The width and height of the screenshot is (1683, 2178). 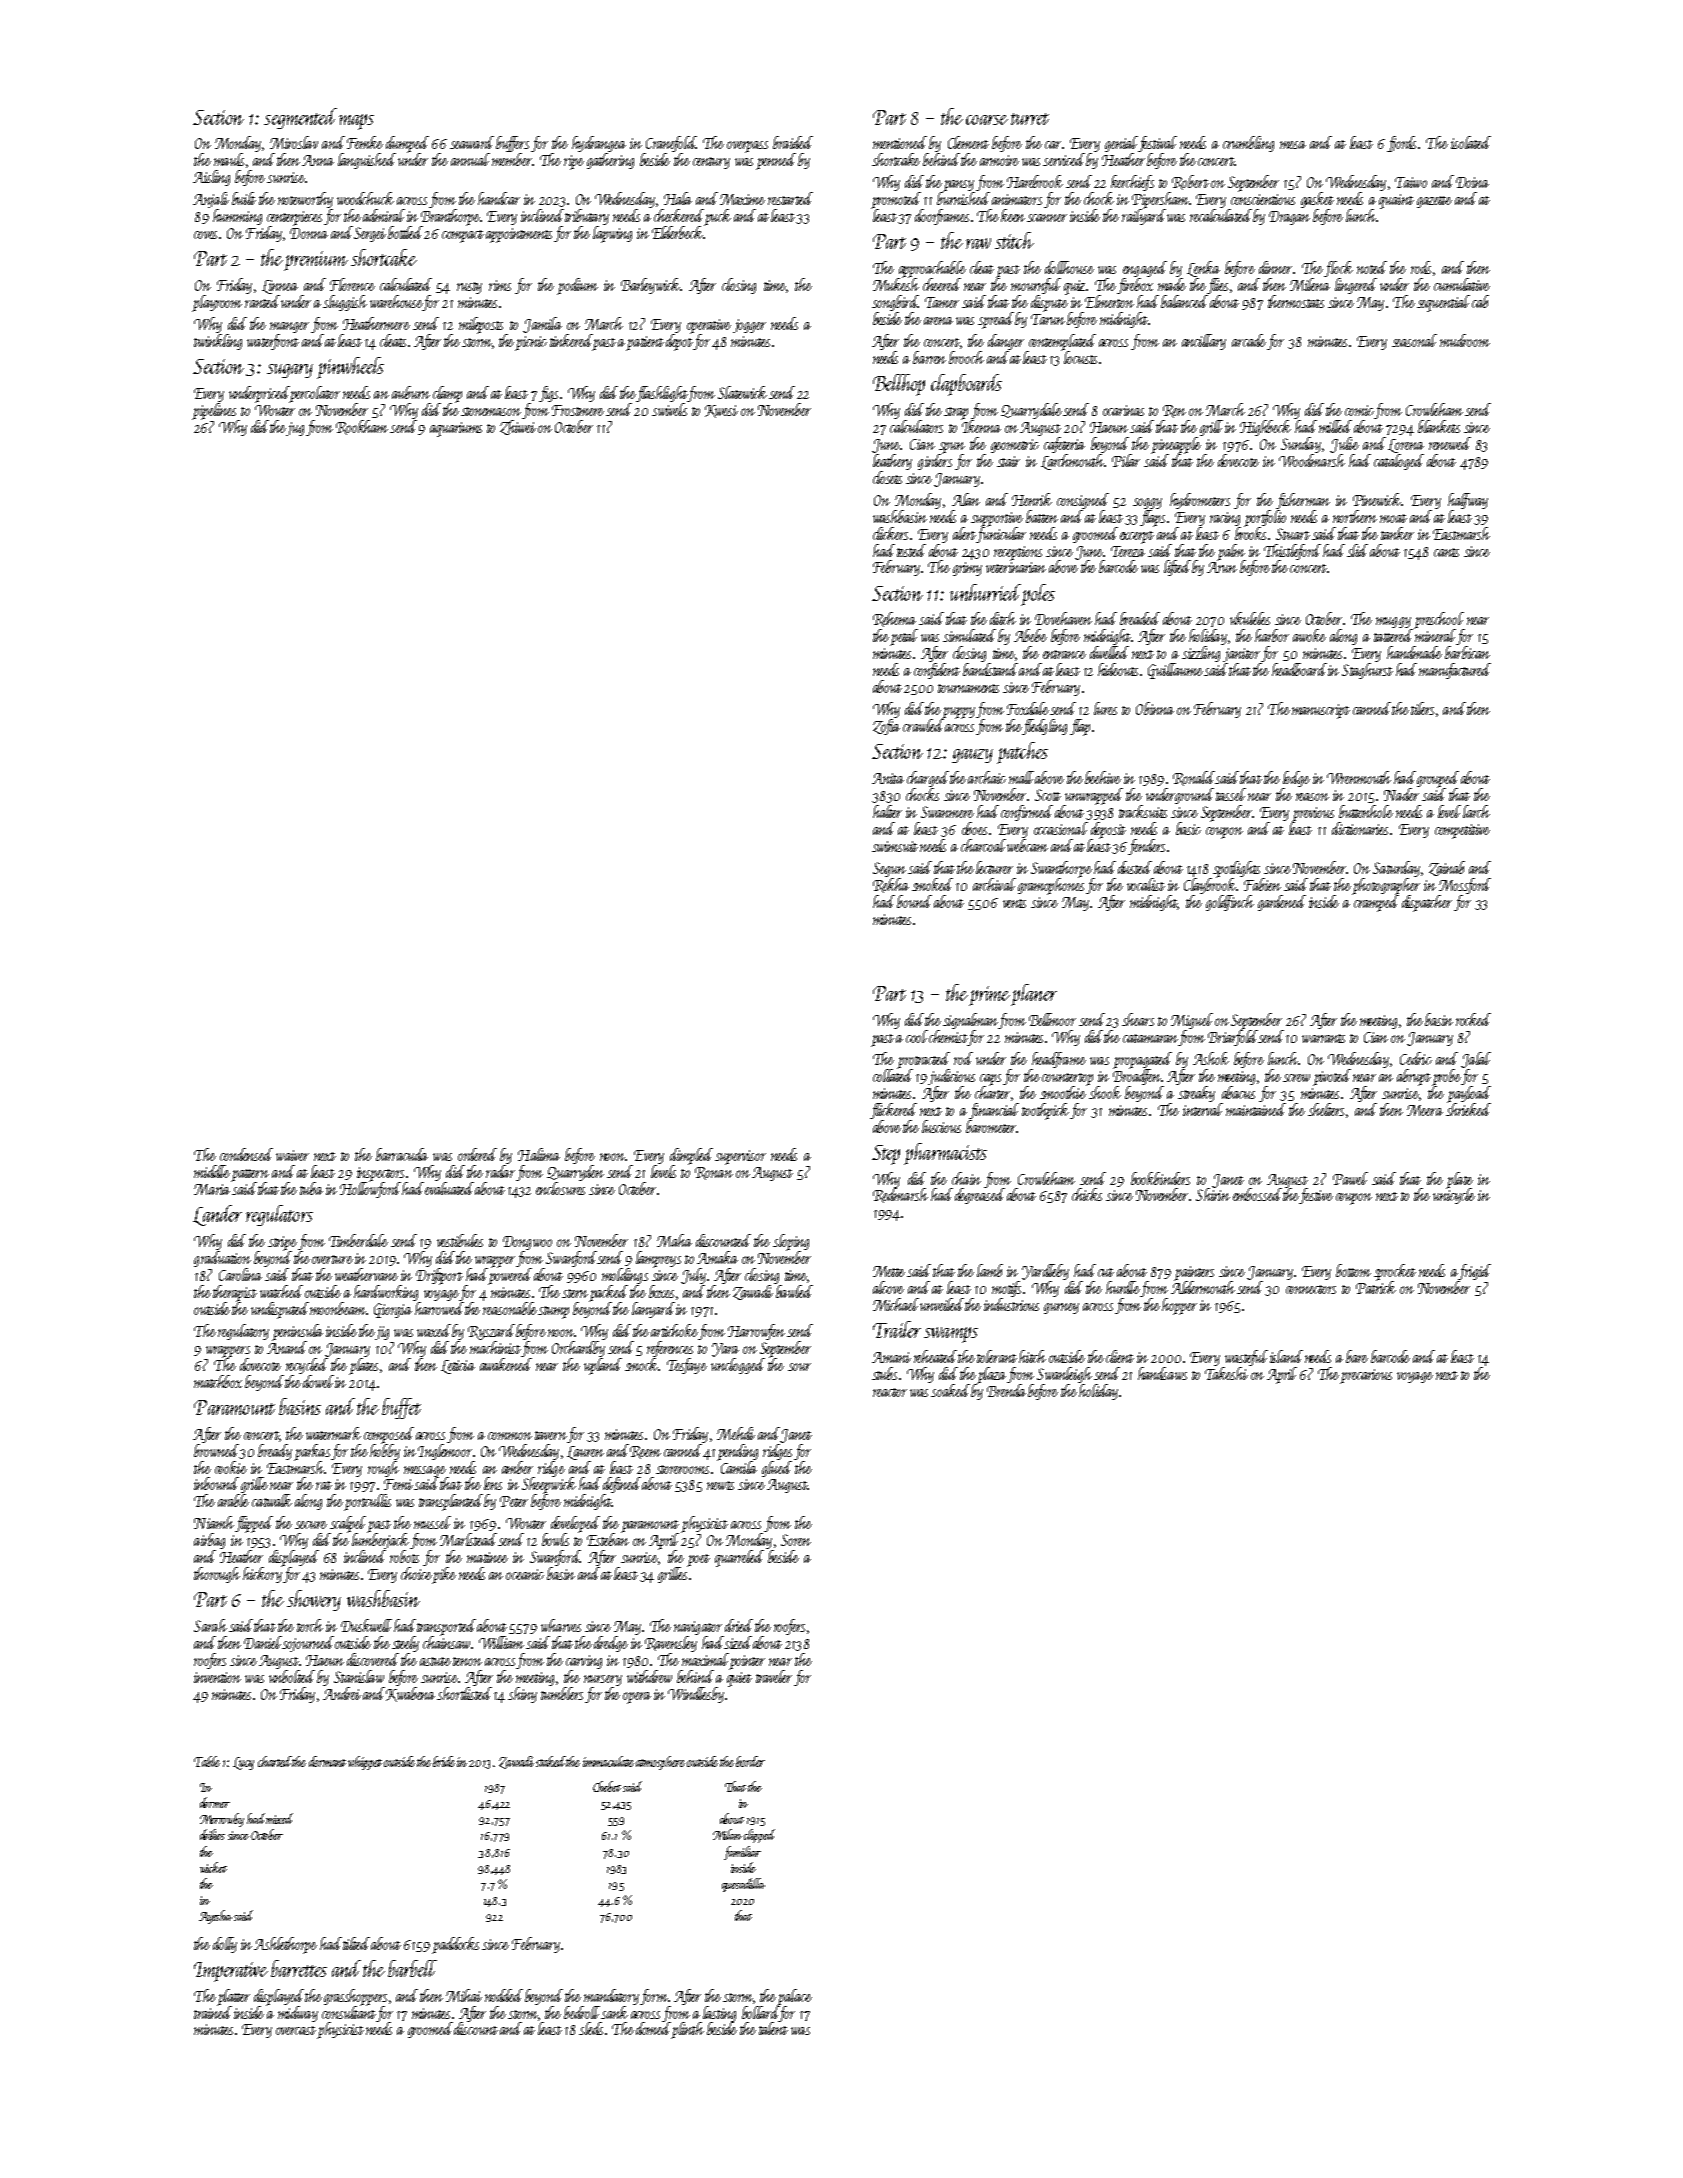 I want to click on midway, so click(x=298, y=2014).
